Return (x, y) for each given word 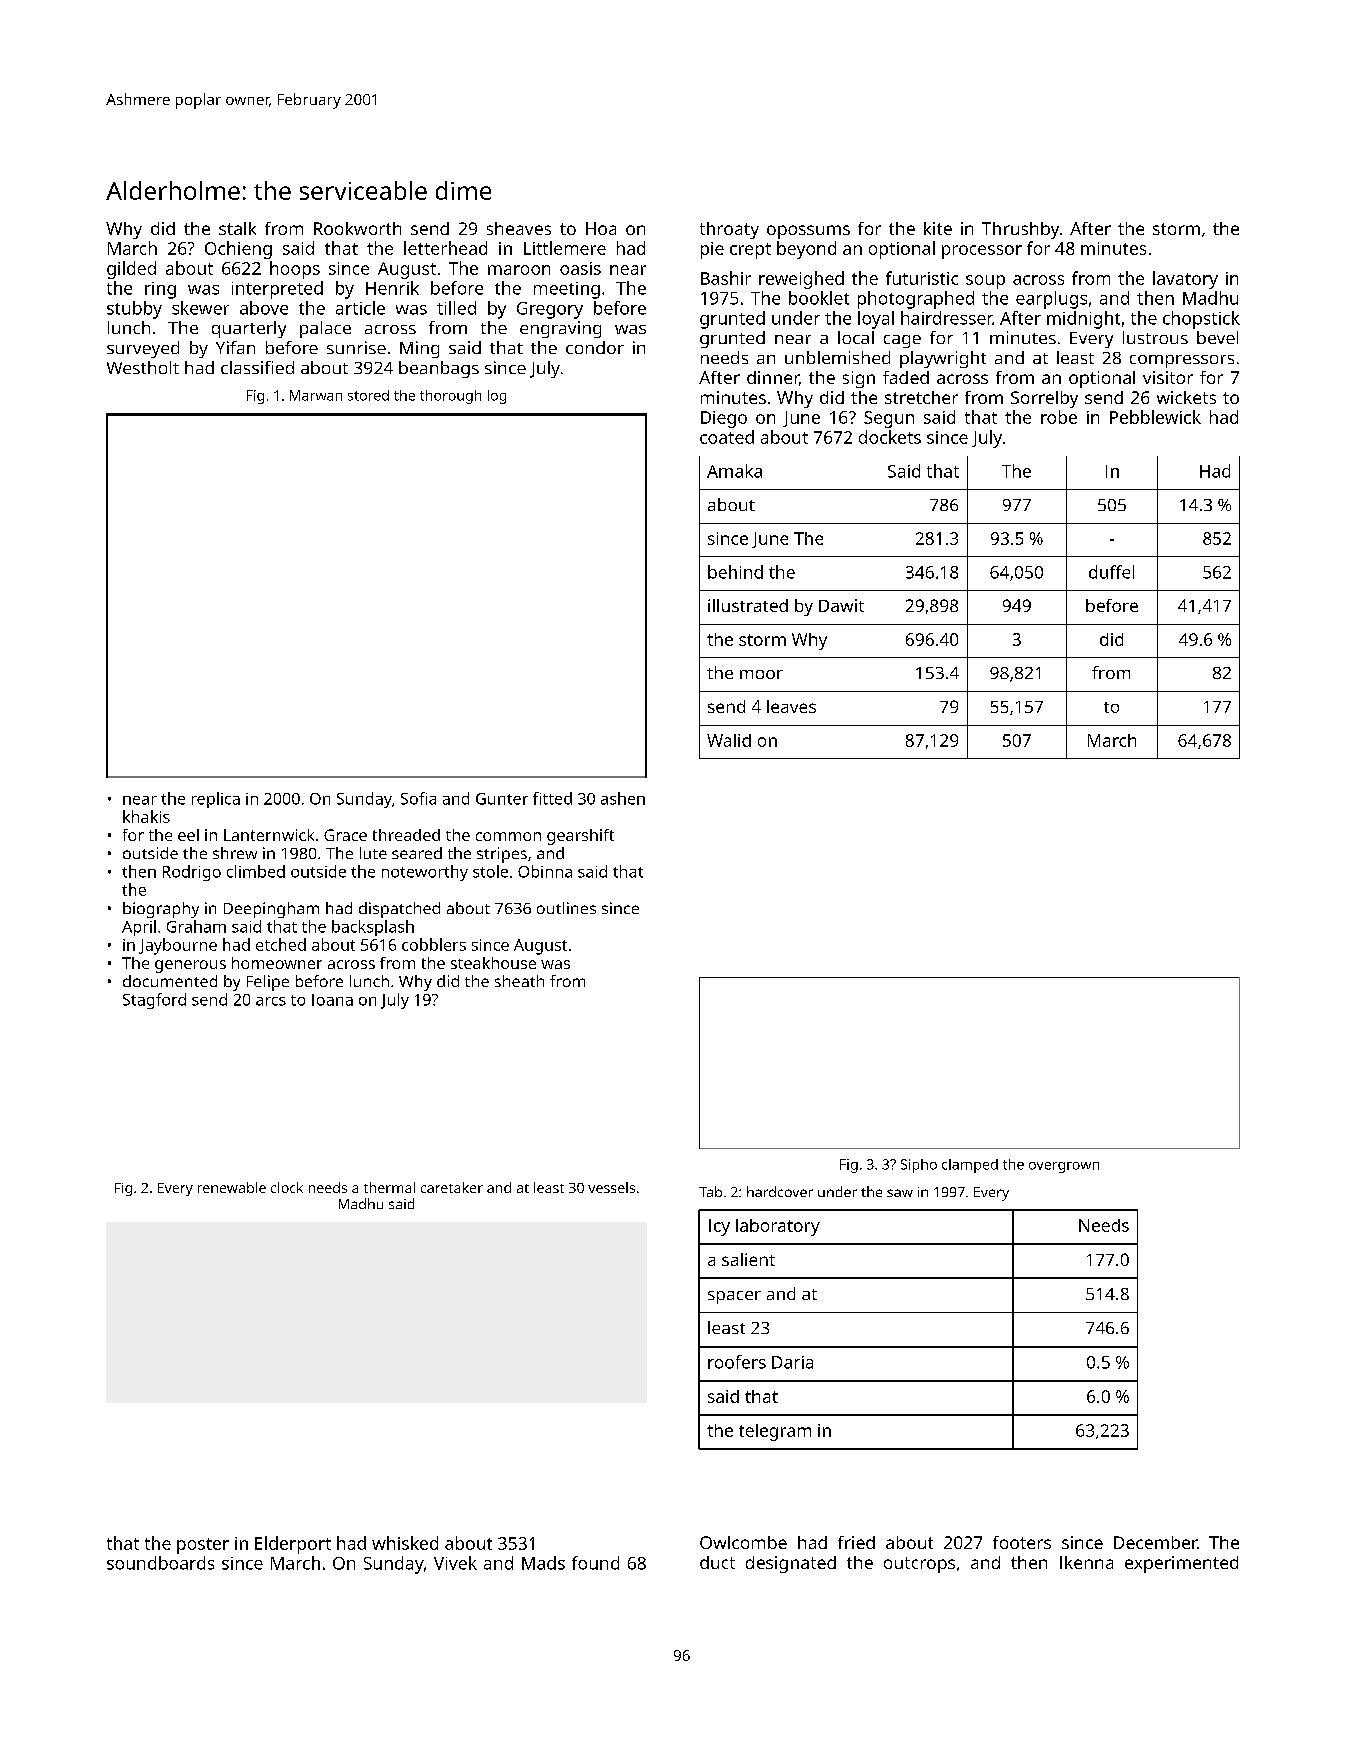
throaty (729, 230)
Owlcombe (743, 1542)
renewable (232, 1187)
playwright (943, 359)
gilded (131, 270)
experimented (1181, 1564)
